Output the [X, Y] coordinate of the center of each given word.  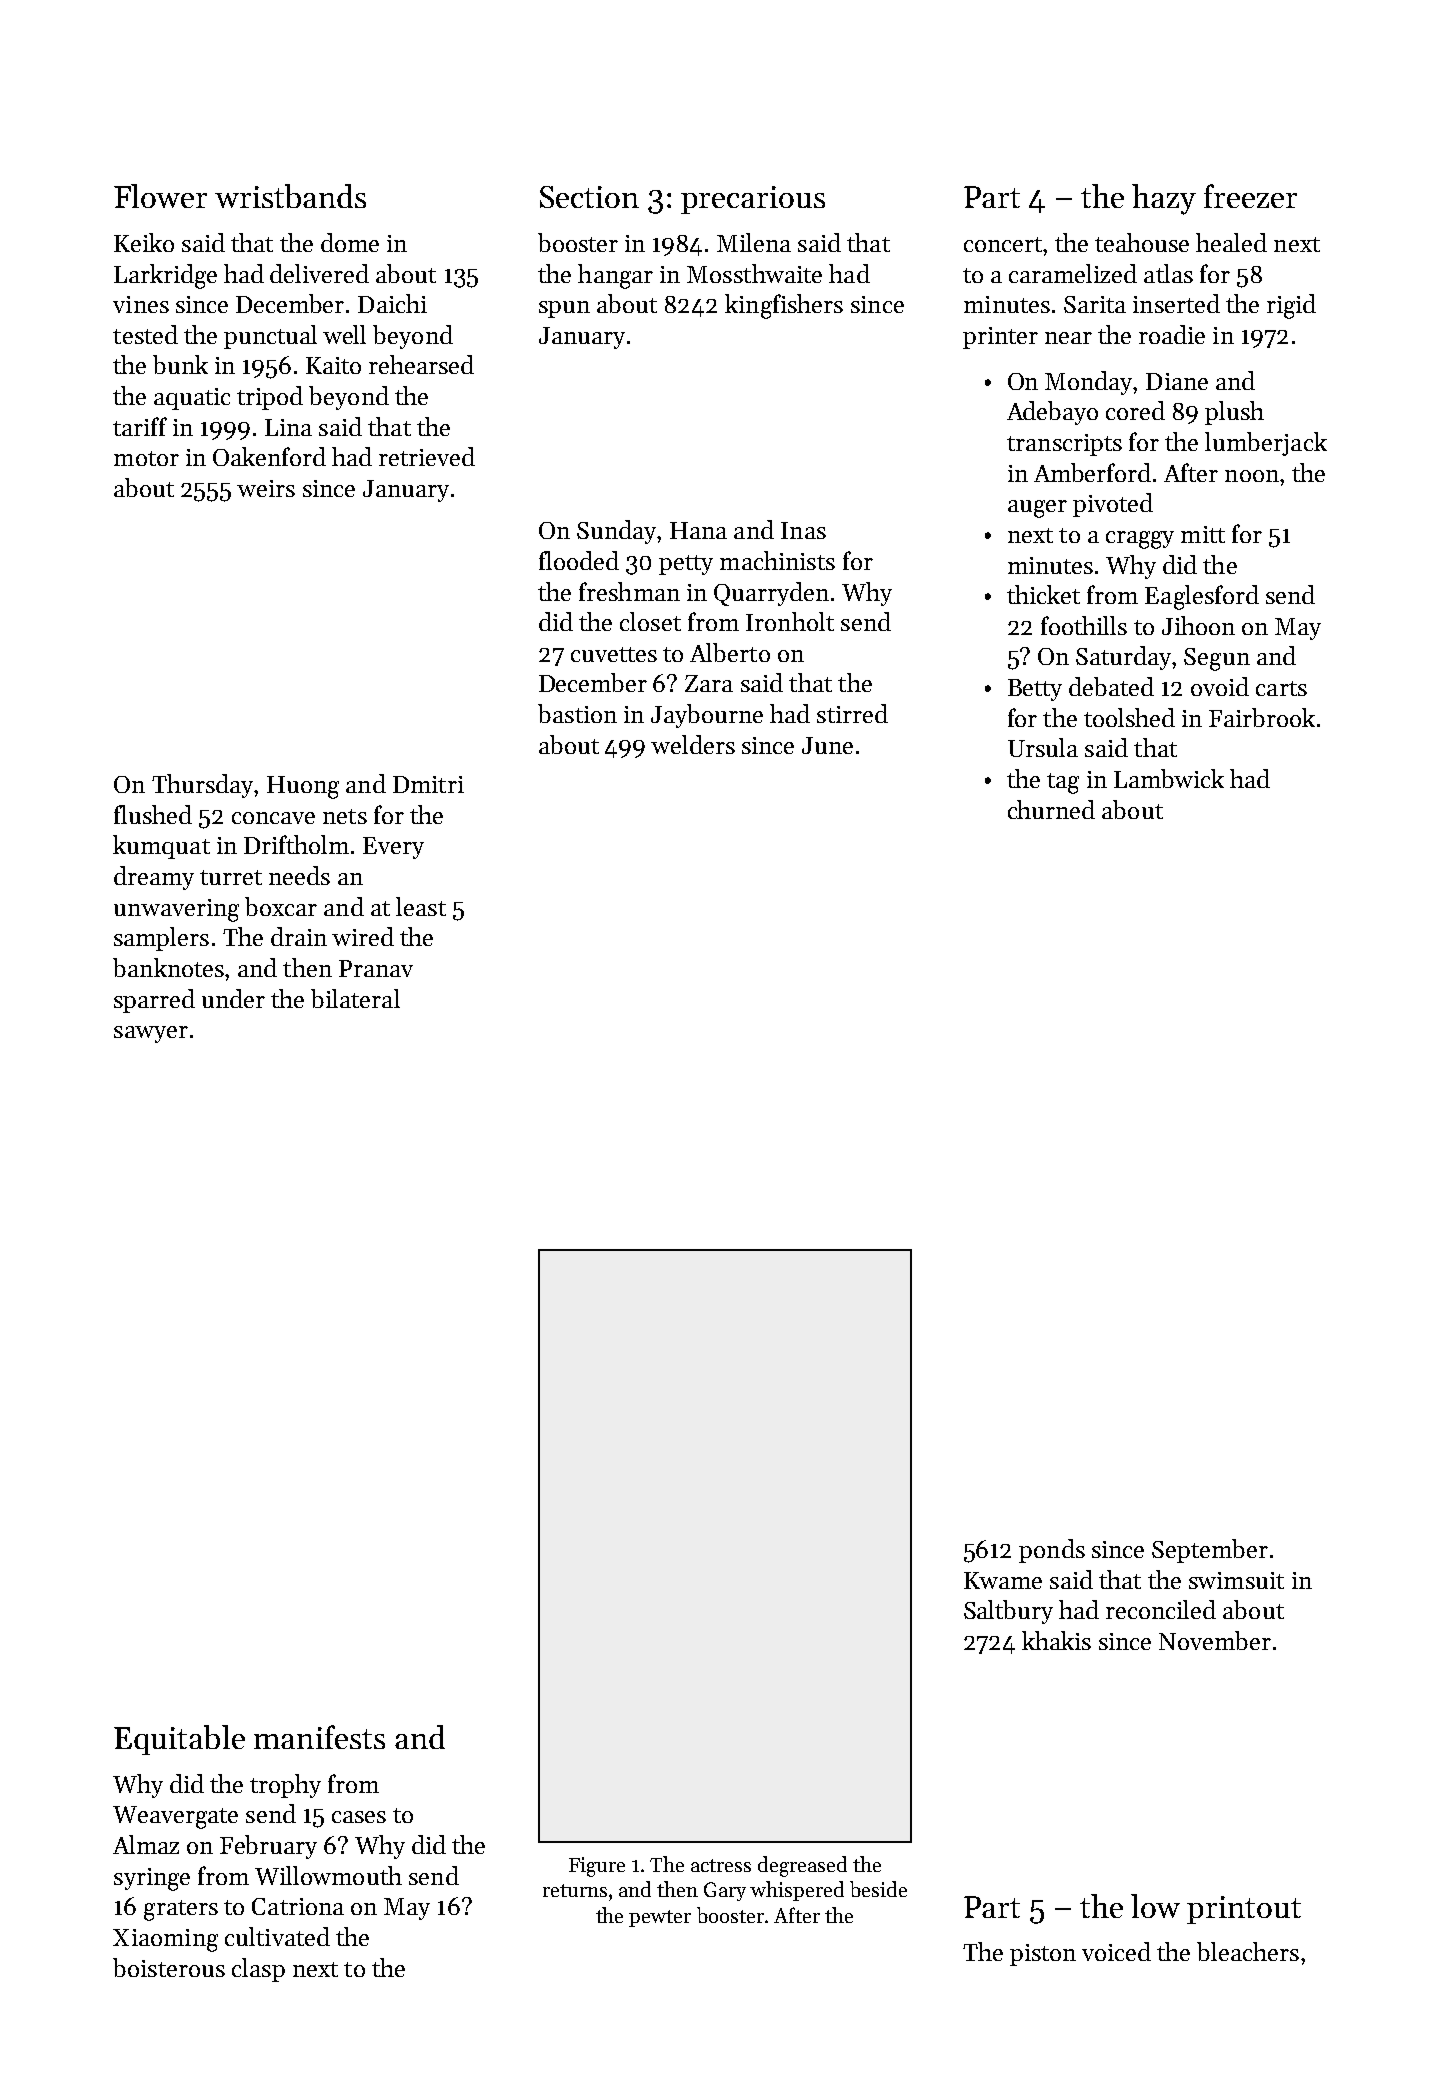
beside [878, 1889]
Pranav [376, 968]
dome [350, 242]
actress [721, 1865]
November [1215, 1640]
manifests [319, 1737]
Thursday [202, 786]
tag [1063, 783]
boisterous [169, 1967]
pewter [660, 1918]
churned [1051, 809]
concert [1003, 244]
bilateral [355, 998]
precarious [753, 200]
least [421, 906]
